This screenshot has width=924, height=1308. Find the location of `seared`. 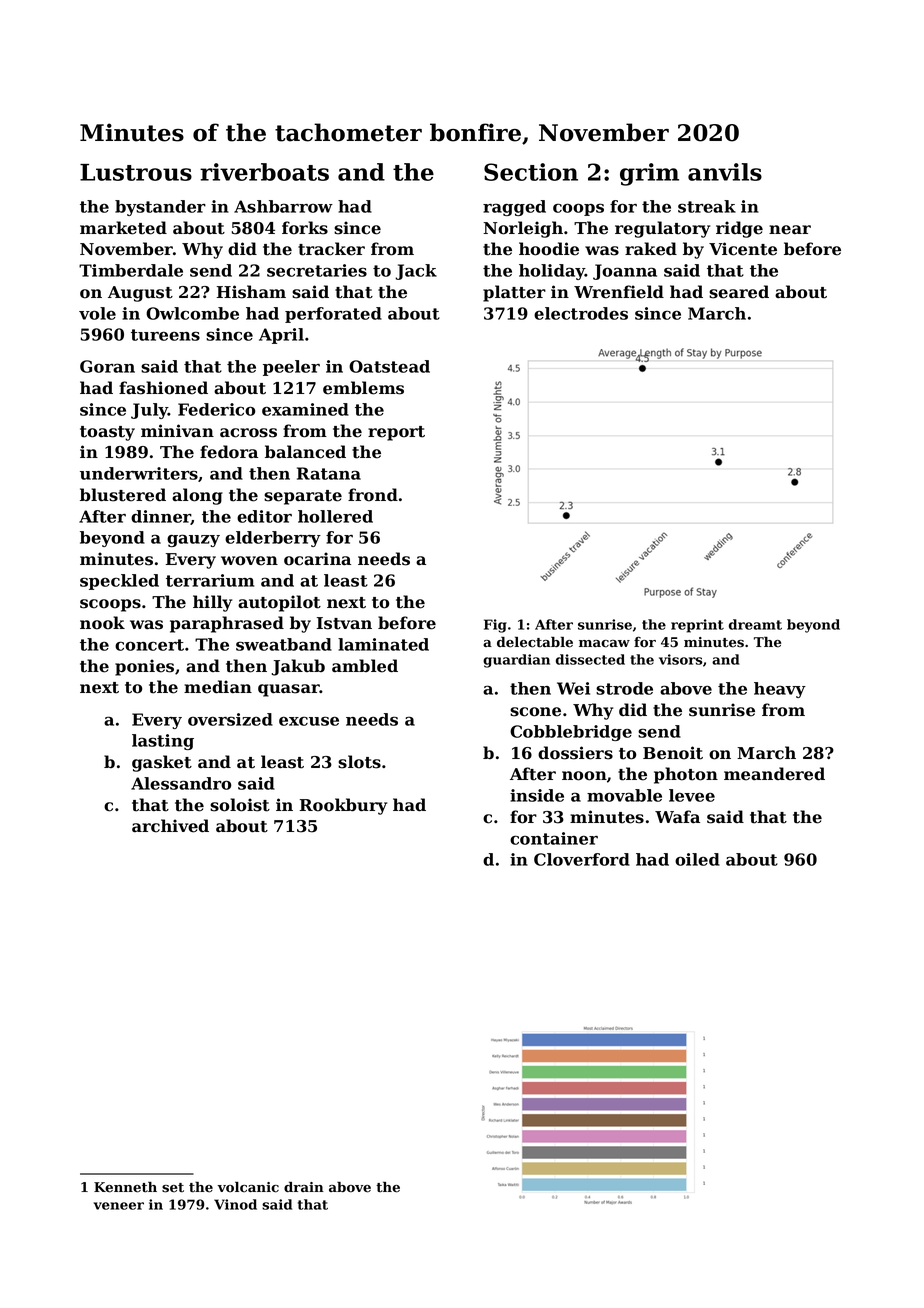

seared is located at coordinates (739, 292).
